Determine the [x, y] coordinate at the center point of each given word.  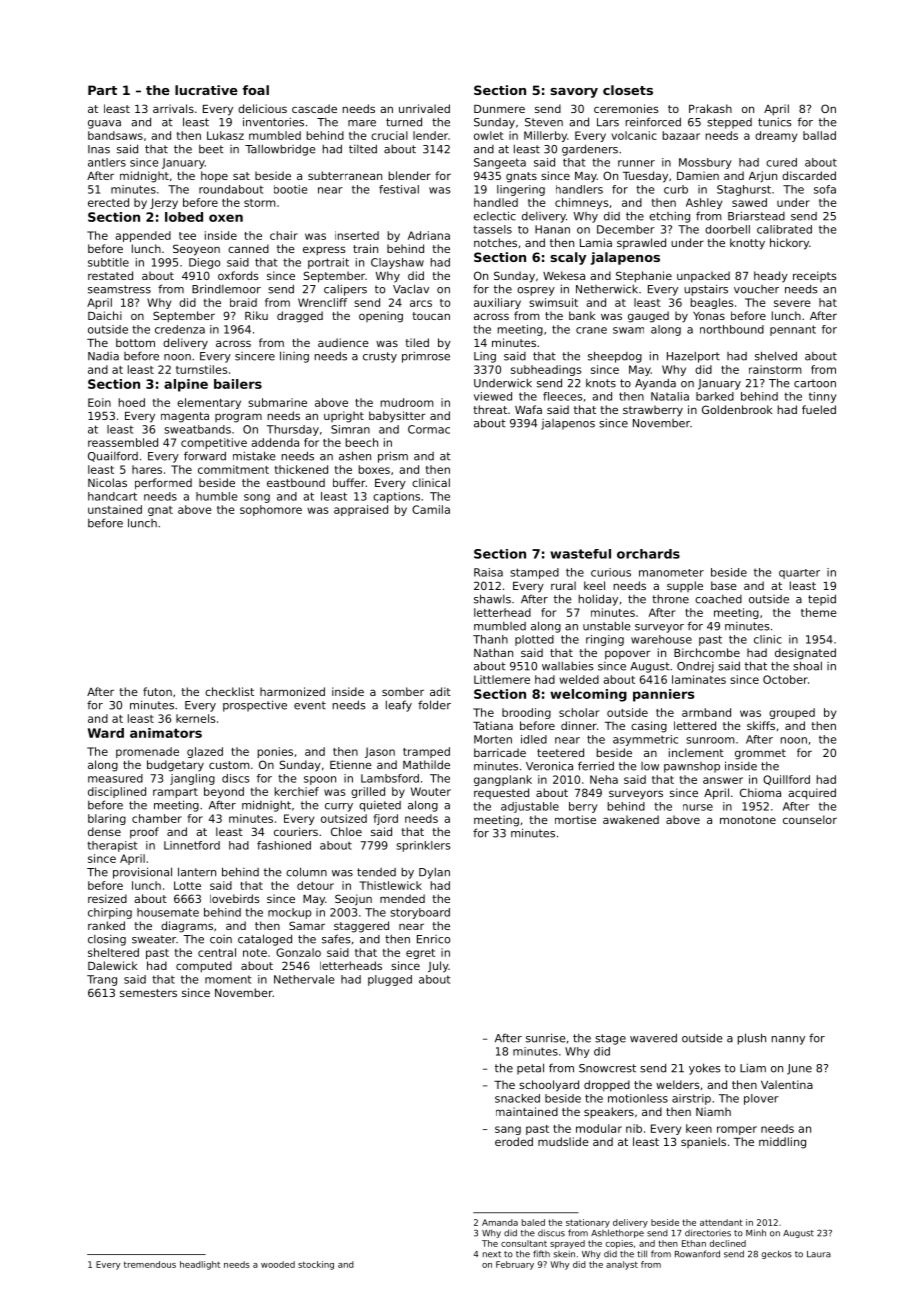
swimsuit [553, 302]
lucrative [206, 90]
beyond [224, 792]
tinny [823, 397]
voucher [756, 289]
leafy [399, 706]
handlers [579, 189]
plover [761, 1099]
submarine [277, 402]
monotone [748, 820]
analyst [622, 1265]
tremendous [150, 1264]
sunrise [546, 1038]
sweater [154, 939]
